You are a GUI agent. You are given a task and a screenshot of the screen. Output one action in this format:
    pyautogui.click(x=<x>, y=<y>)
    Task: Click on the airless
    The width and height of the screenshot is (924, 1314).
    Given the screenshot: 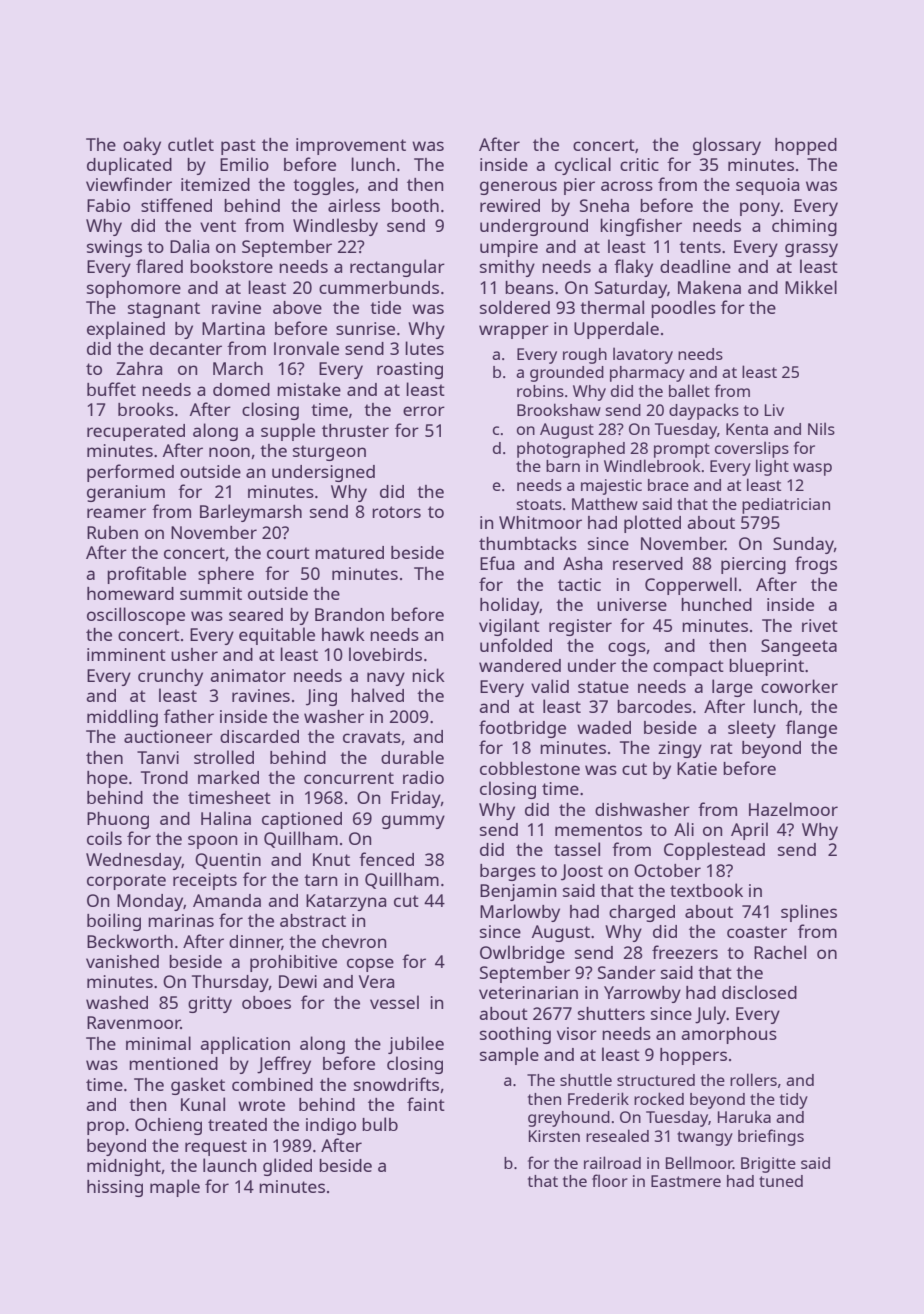 What is the action you would take?
    pyautogui.click(x=354, y=205)
